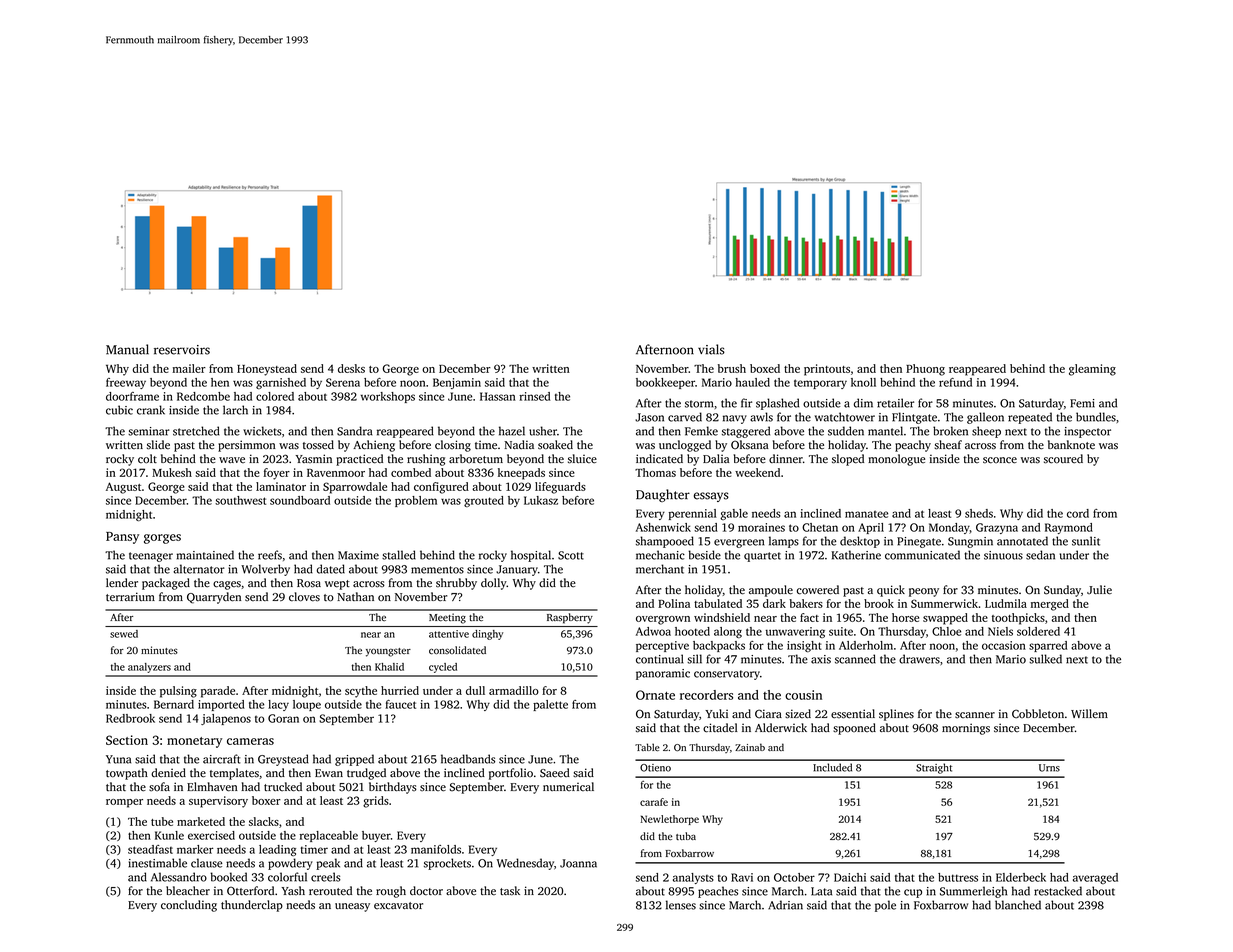 The image size is (1233, 952). What do you see at coordinates (290, 864) in the image?
I see `powdery` at bounding box center [290, 864].
